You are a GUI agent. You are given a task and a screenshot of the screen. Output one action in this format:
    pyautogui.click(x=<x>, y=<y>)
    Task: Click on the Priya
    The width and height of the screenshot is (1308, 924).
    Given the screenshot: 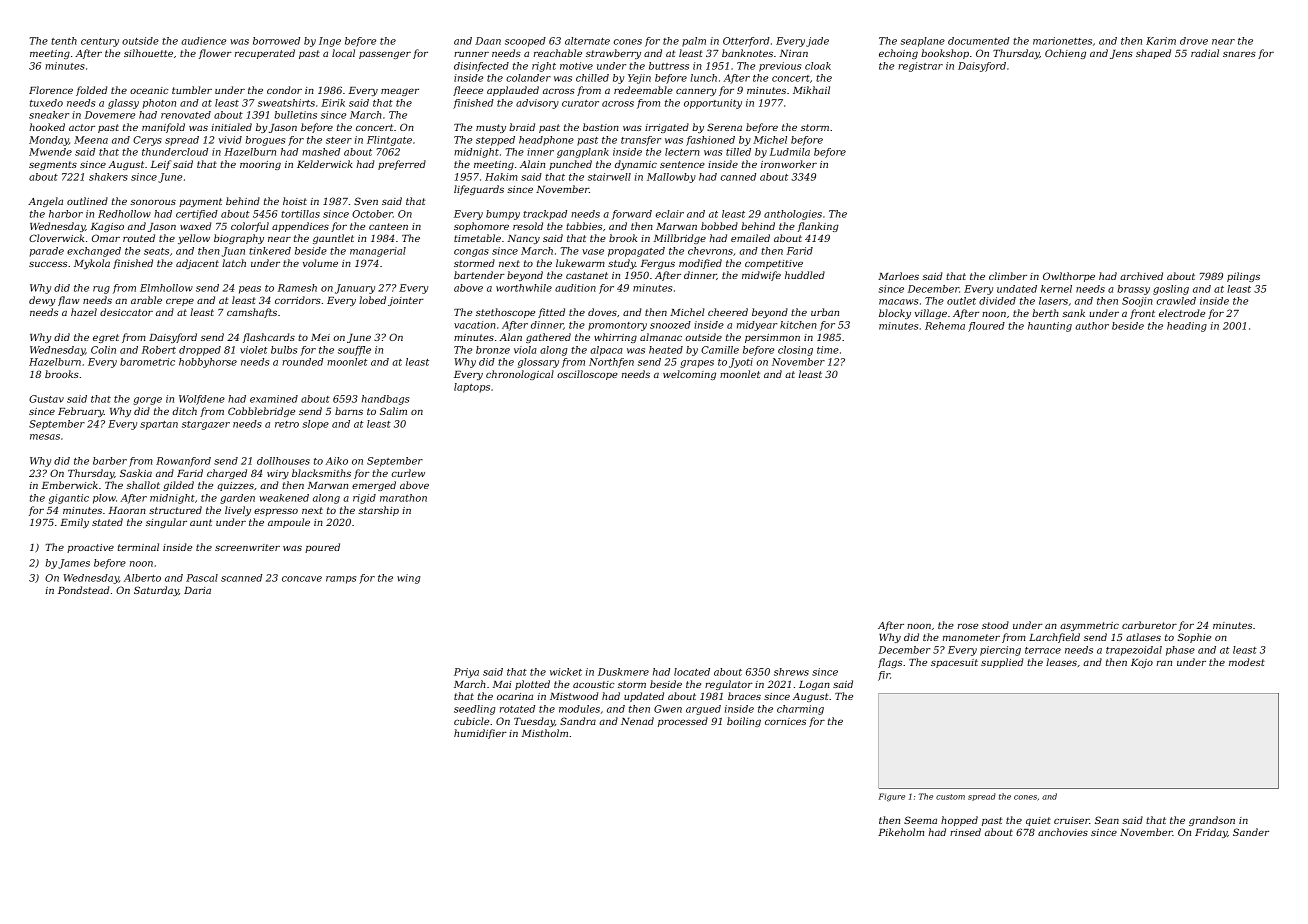 What is the action you would take?
    pyautogui.click(x=466, y=673)
